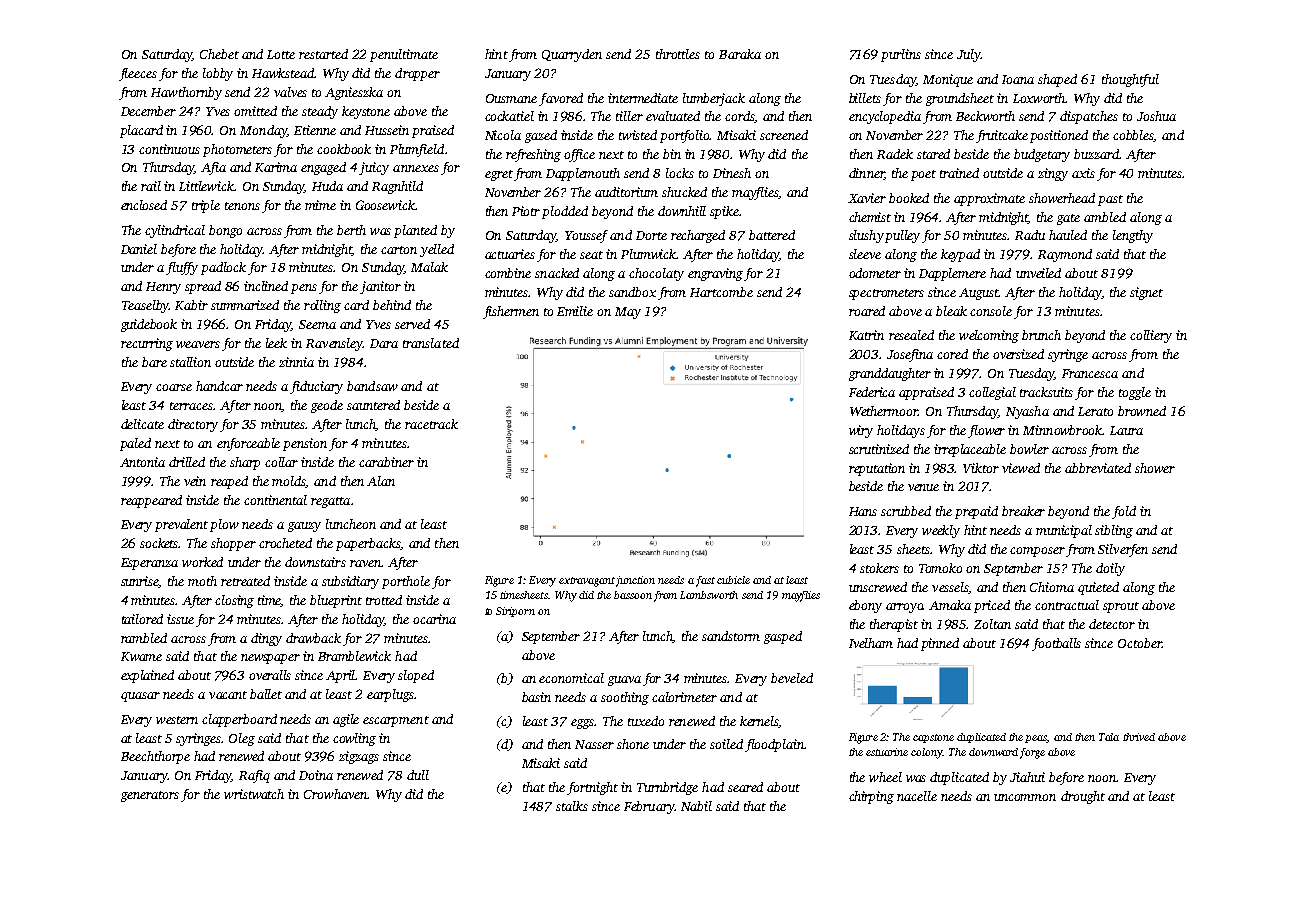 The width and height of the document is (1308, 924). I want to click on generators, so click(150, 796).
